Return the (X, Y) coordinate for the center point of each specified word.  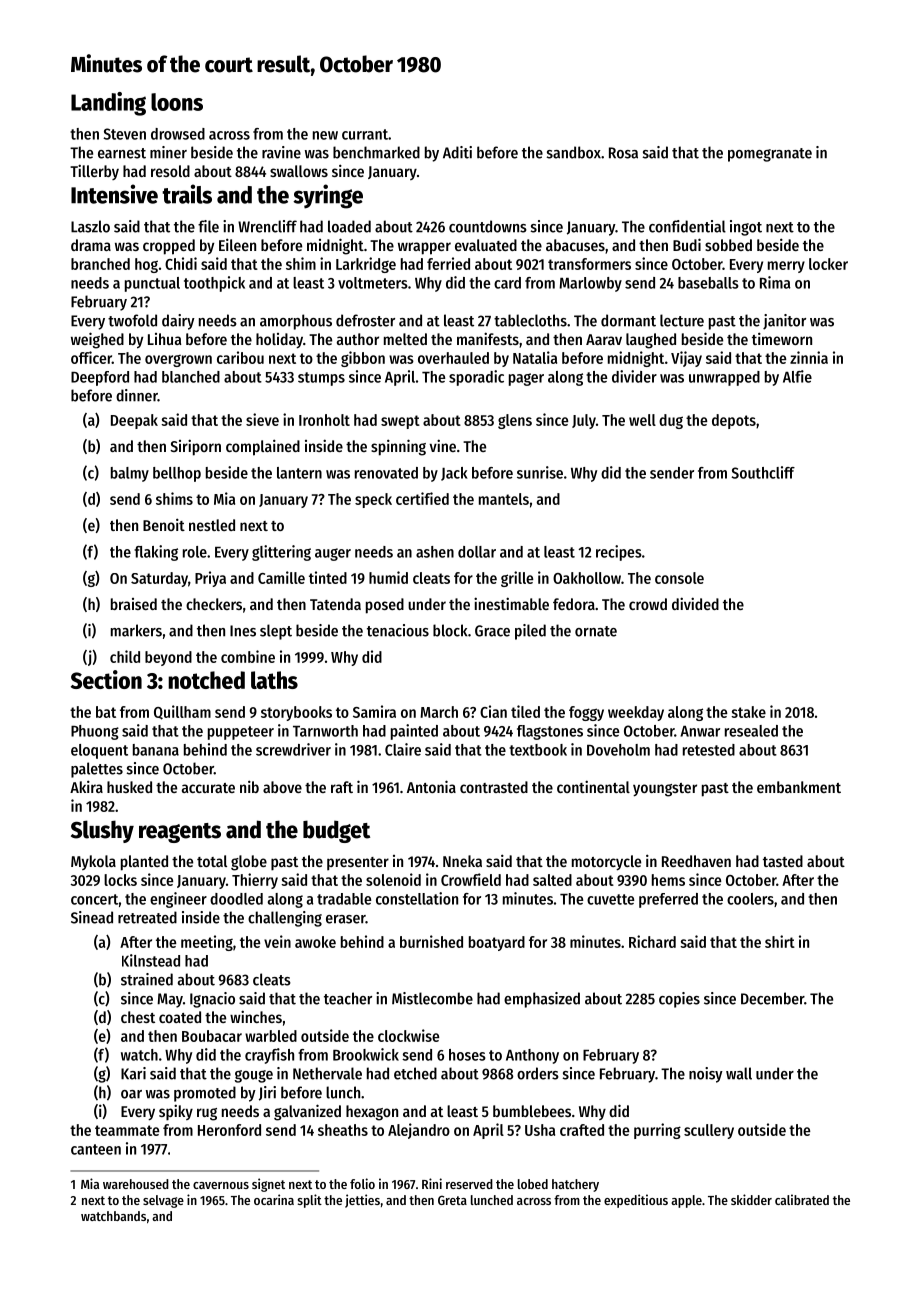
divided (695, 603)
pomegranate (770, 155)
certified (422, 498)
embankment (799, 787)
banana (156, 750)
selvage (163, 1201)
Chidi (181, 263)
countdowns (488, 226)
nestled (212, 525)
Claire (403, 749)
